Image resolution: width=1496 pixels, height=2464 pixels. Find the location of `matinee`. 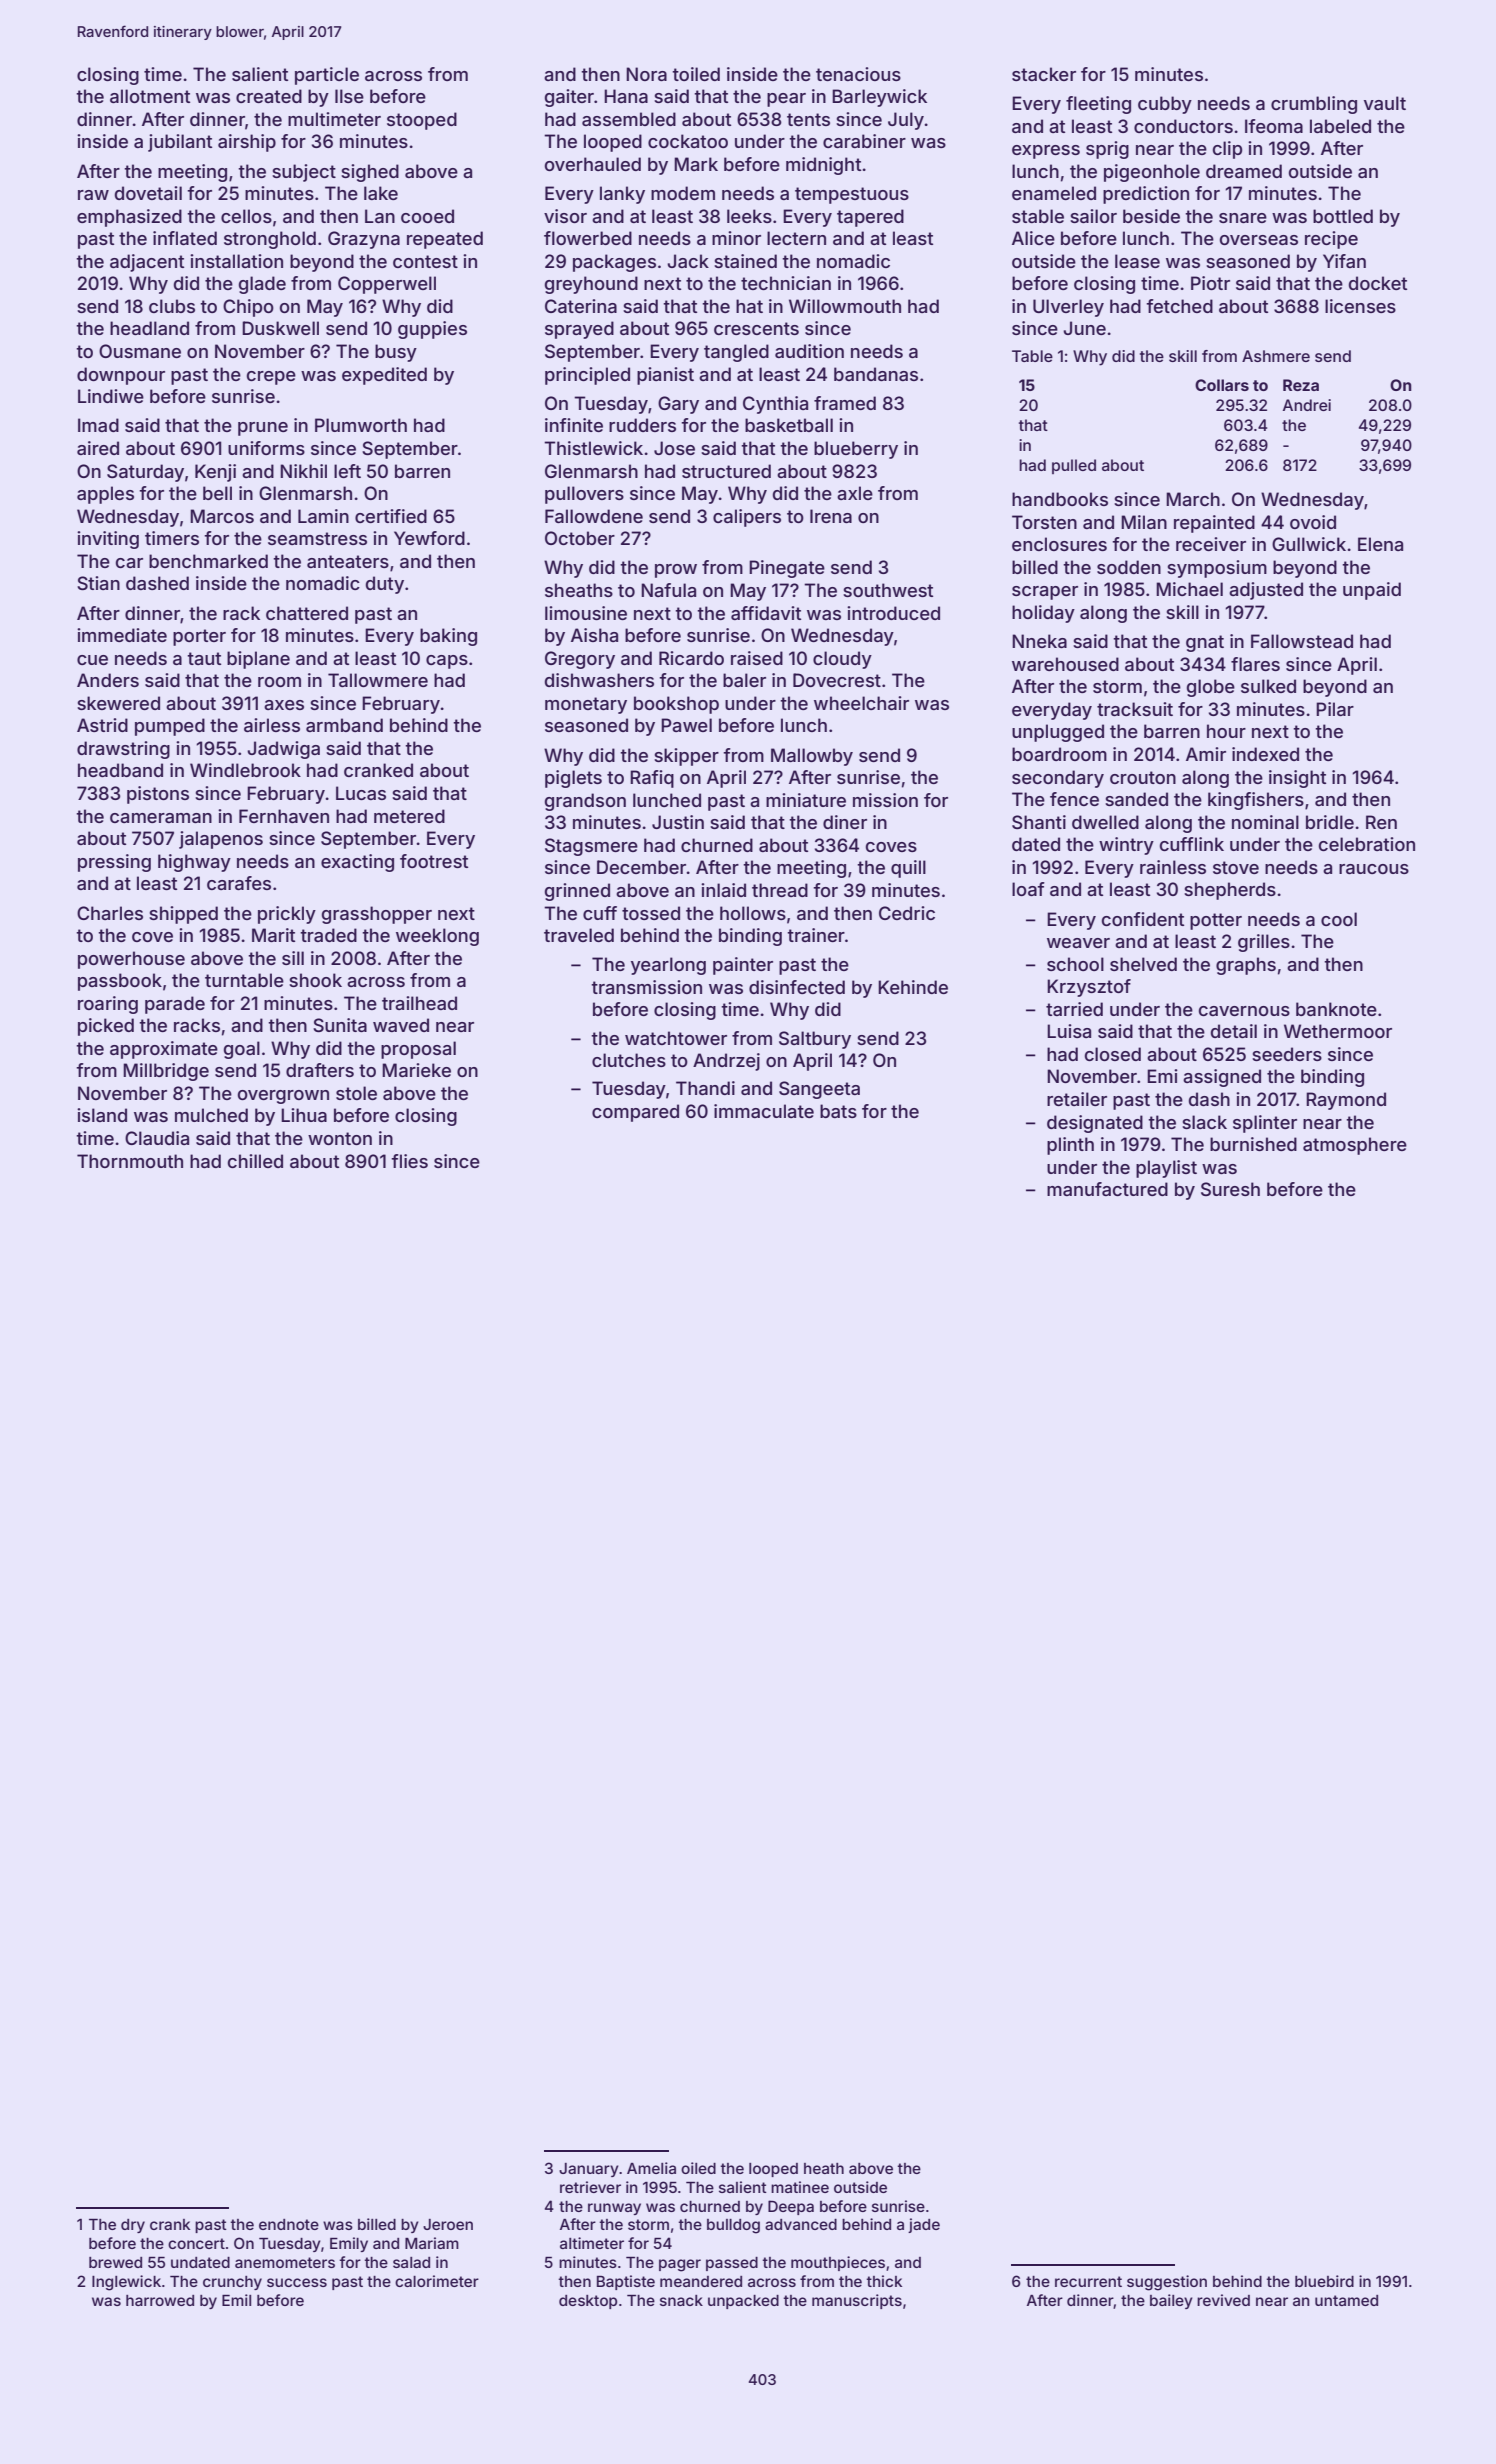

matinee is located at coordinates (800, 2187).
